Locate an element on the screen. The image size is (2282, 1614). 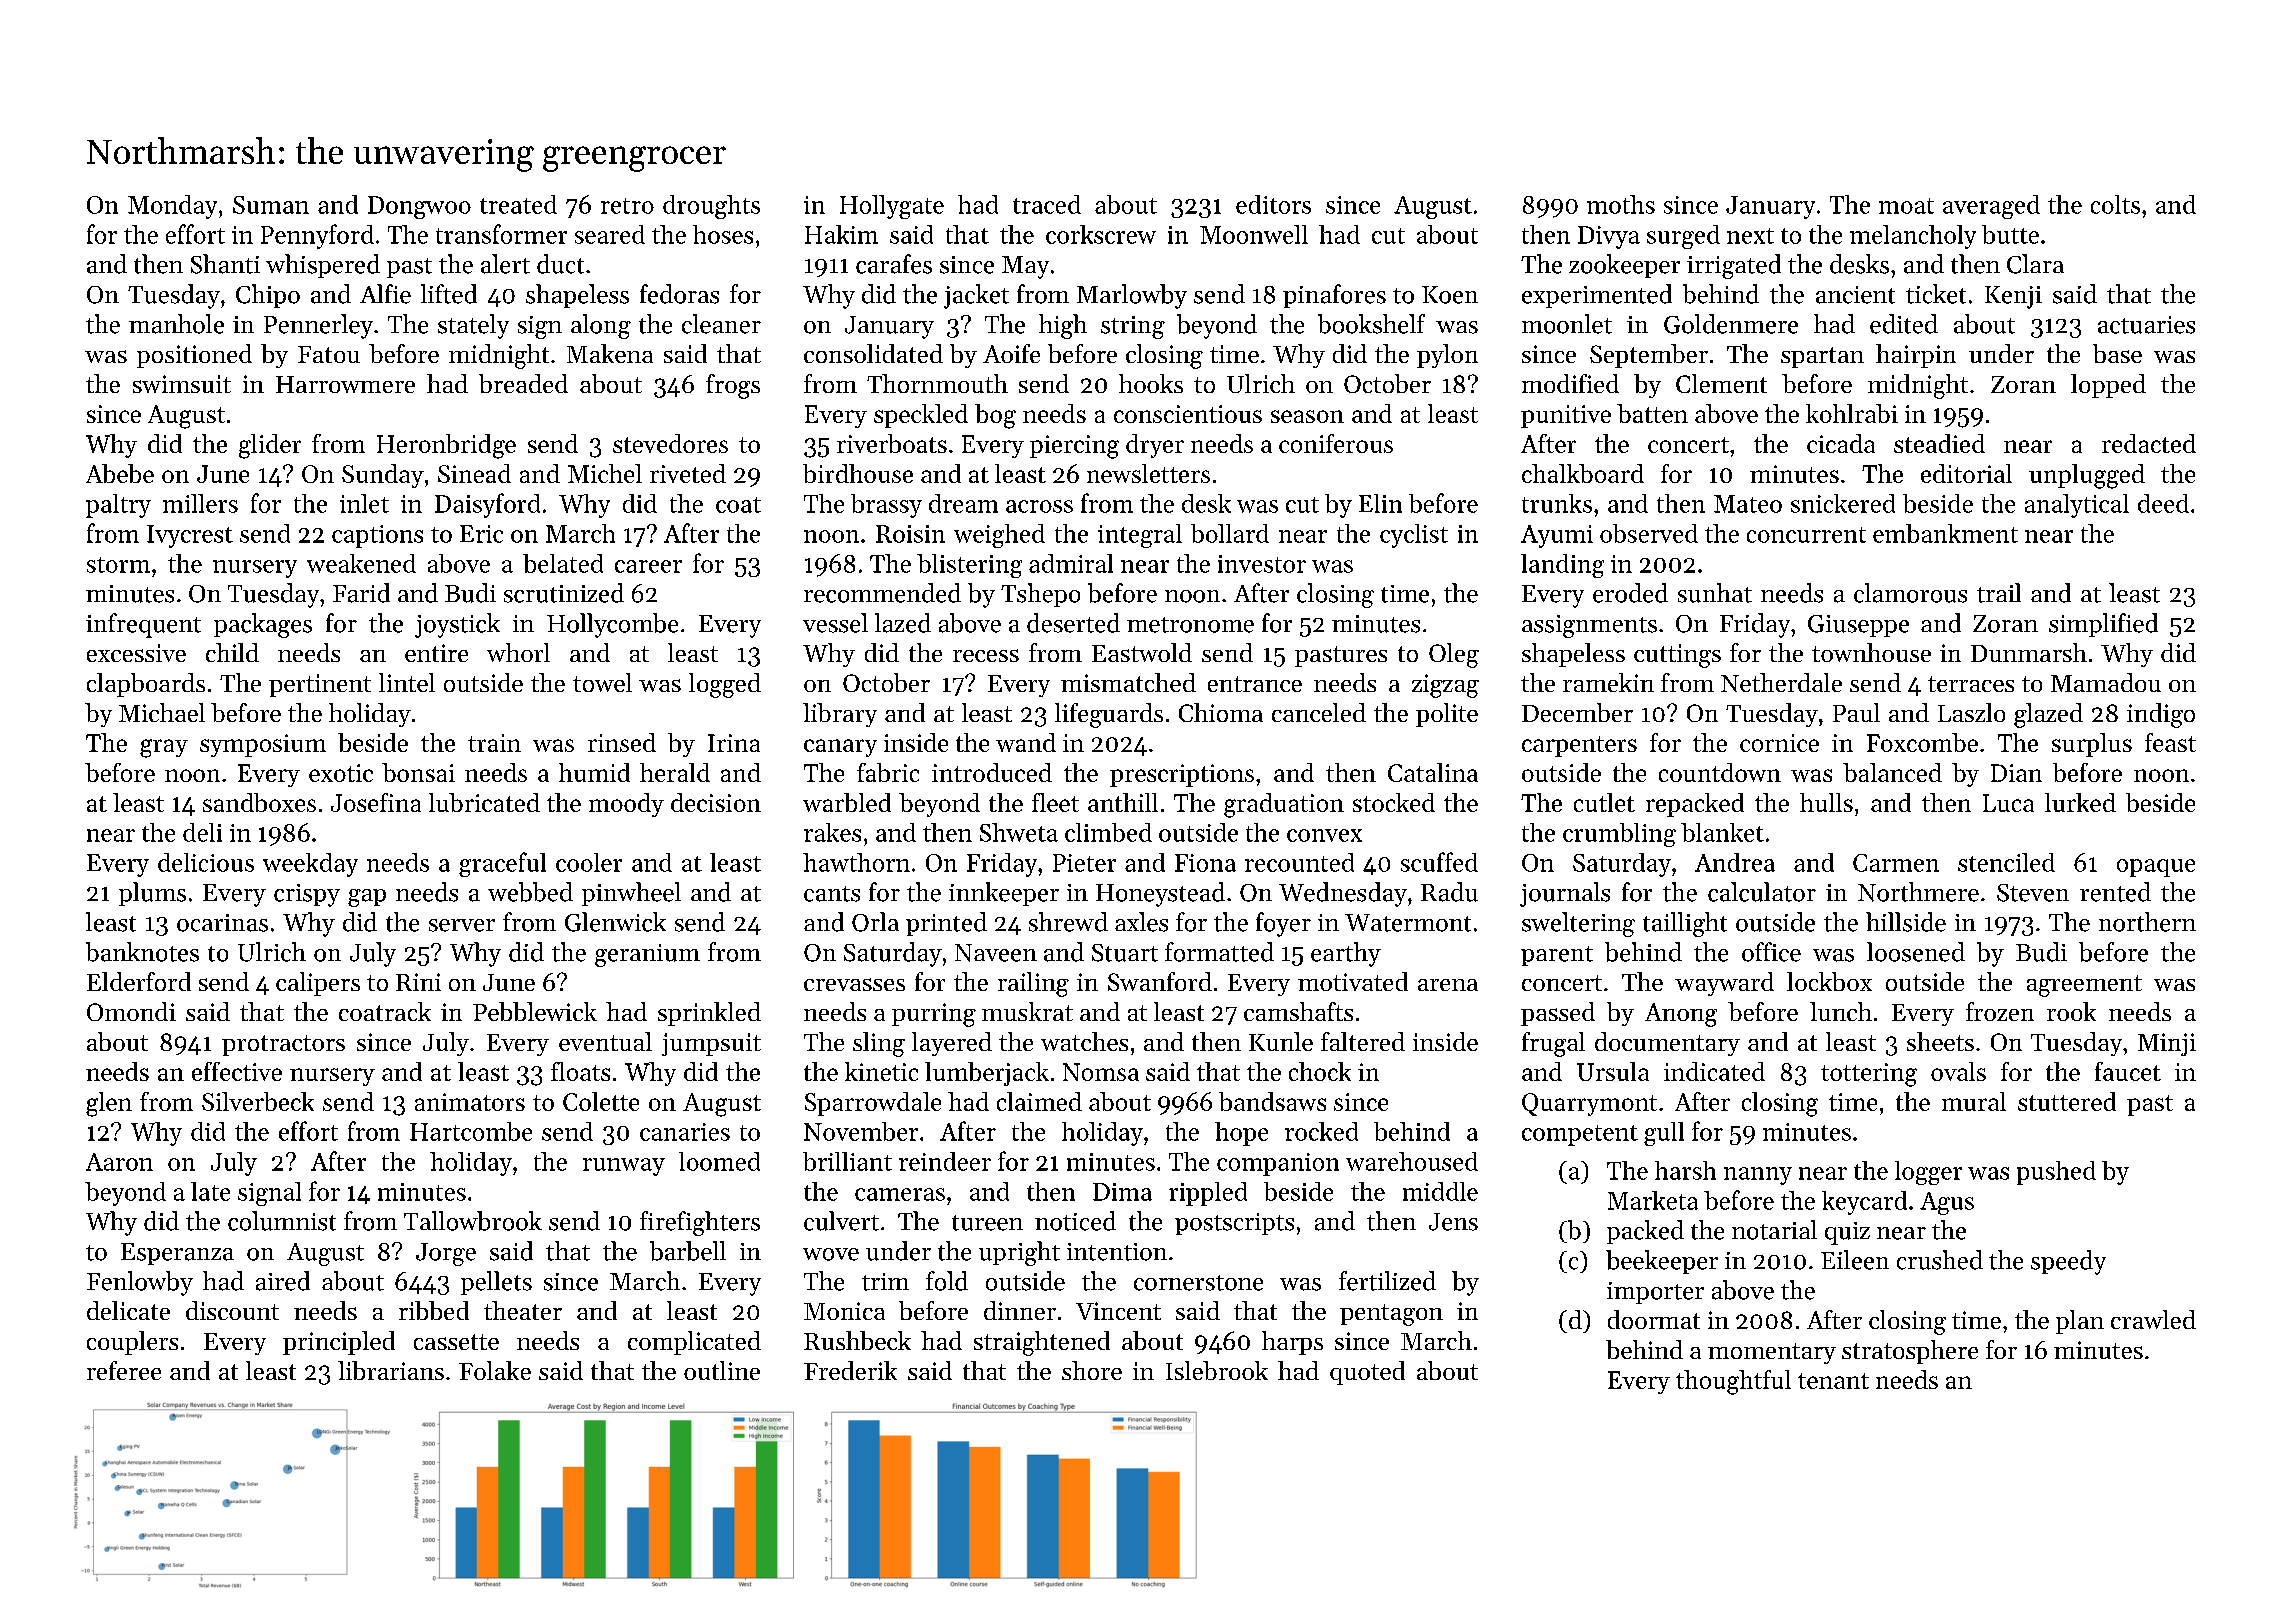
stenciled is located at coordinates (2006, 862).
